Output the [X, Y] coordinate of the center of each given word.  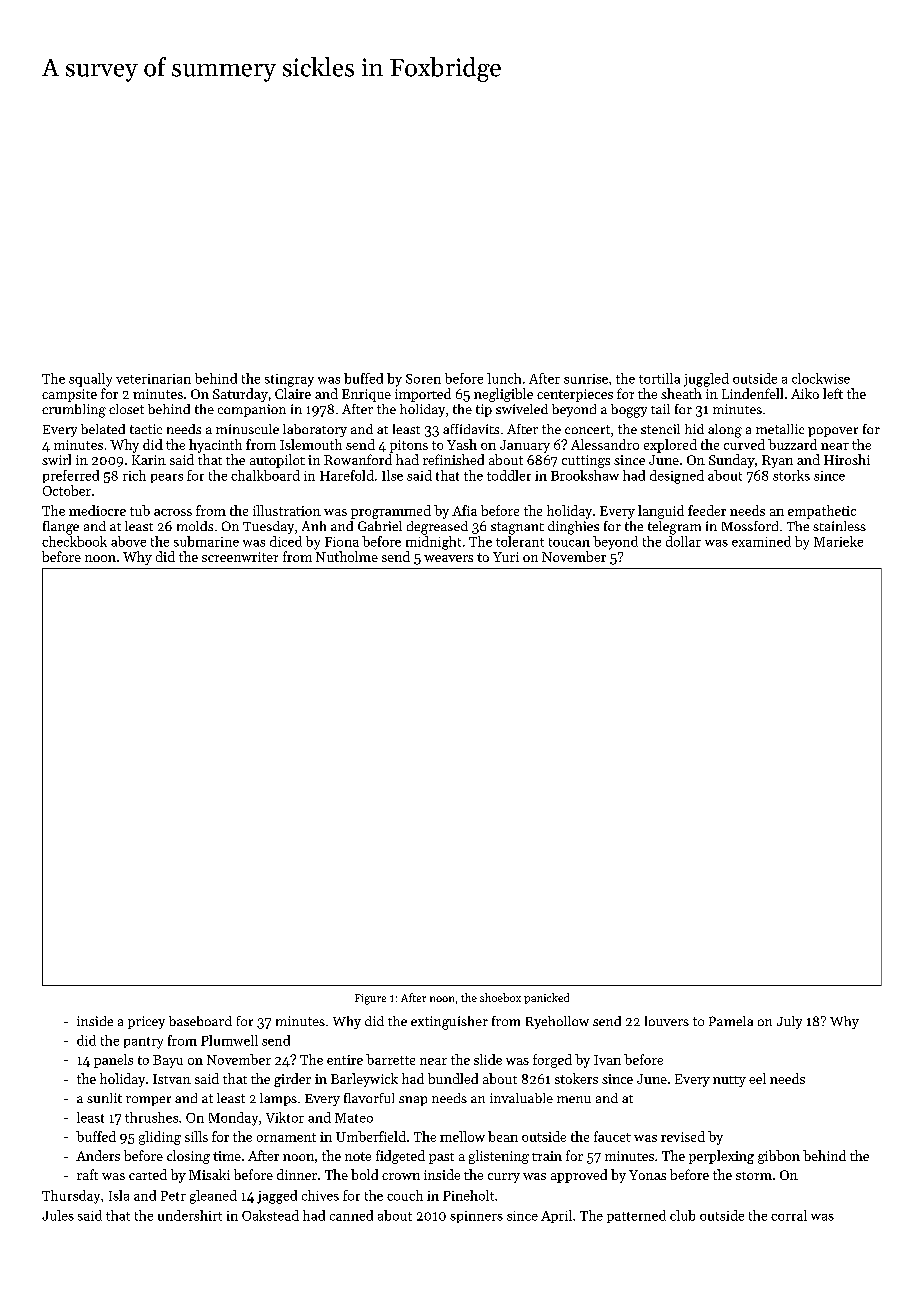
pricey [146, 1022]
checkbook [74, 541]
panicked [546, 998]
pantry [143, 1043]
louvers [667, 1021]
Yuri [506, 557]
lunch [504, 378]
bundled [453, 1078]
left [833, 393]
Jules [58, 1215]
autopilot [277, 461]
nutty [729, 1081]
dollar [683, 541]
